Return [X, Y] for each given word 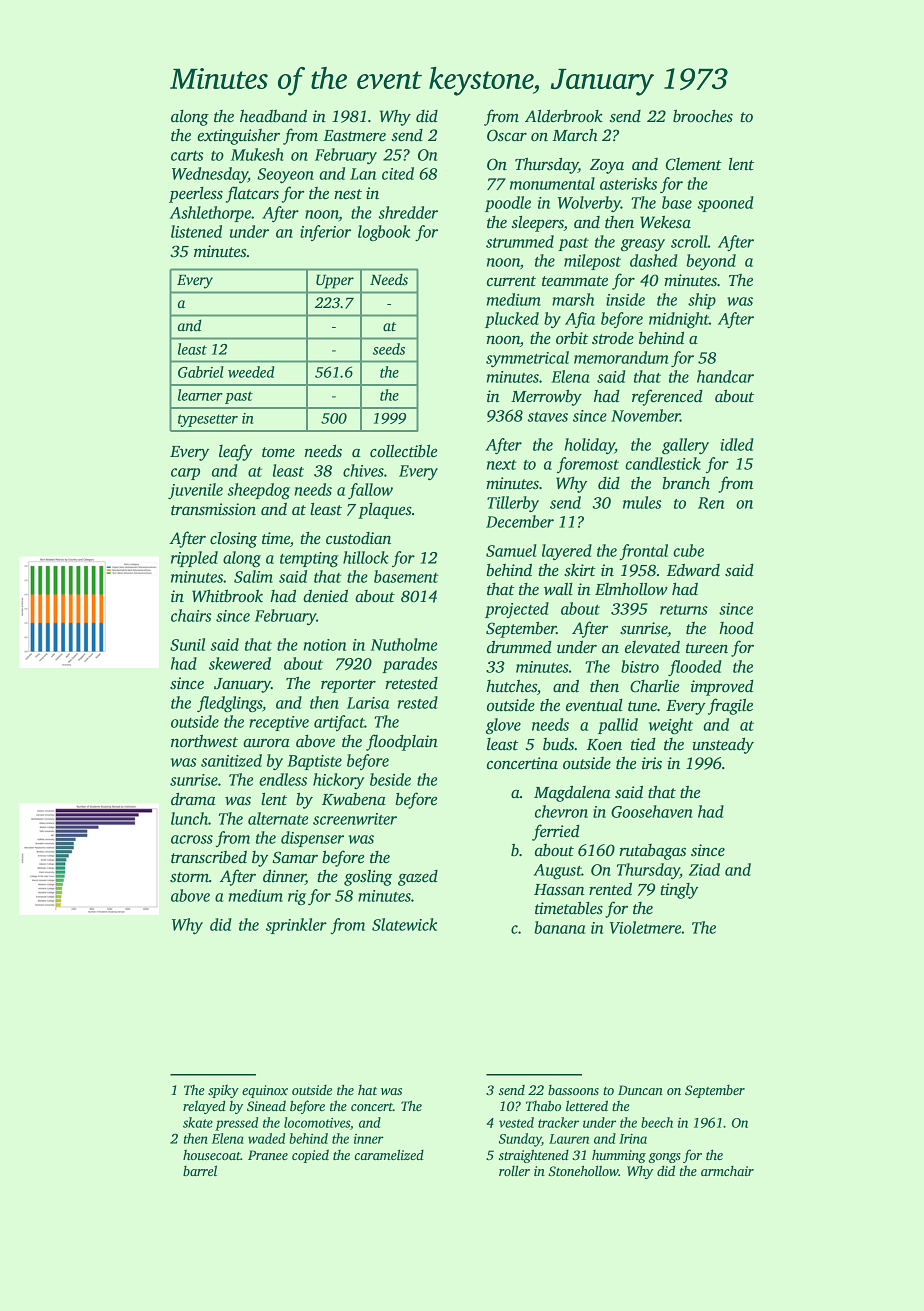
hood [736, 628]
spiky [223, 1091]
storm [189, 877]
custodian [358, 538]
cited [398, 173]
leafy [236, 452]
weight [671, 726]
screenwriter [355, 819]
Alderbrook [564, 116]
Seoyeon [285, 175]
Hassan [559, 889]
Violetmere [645, 927]
